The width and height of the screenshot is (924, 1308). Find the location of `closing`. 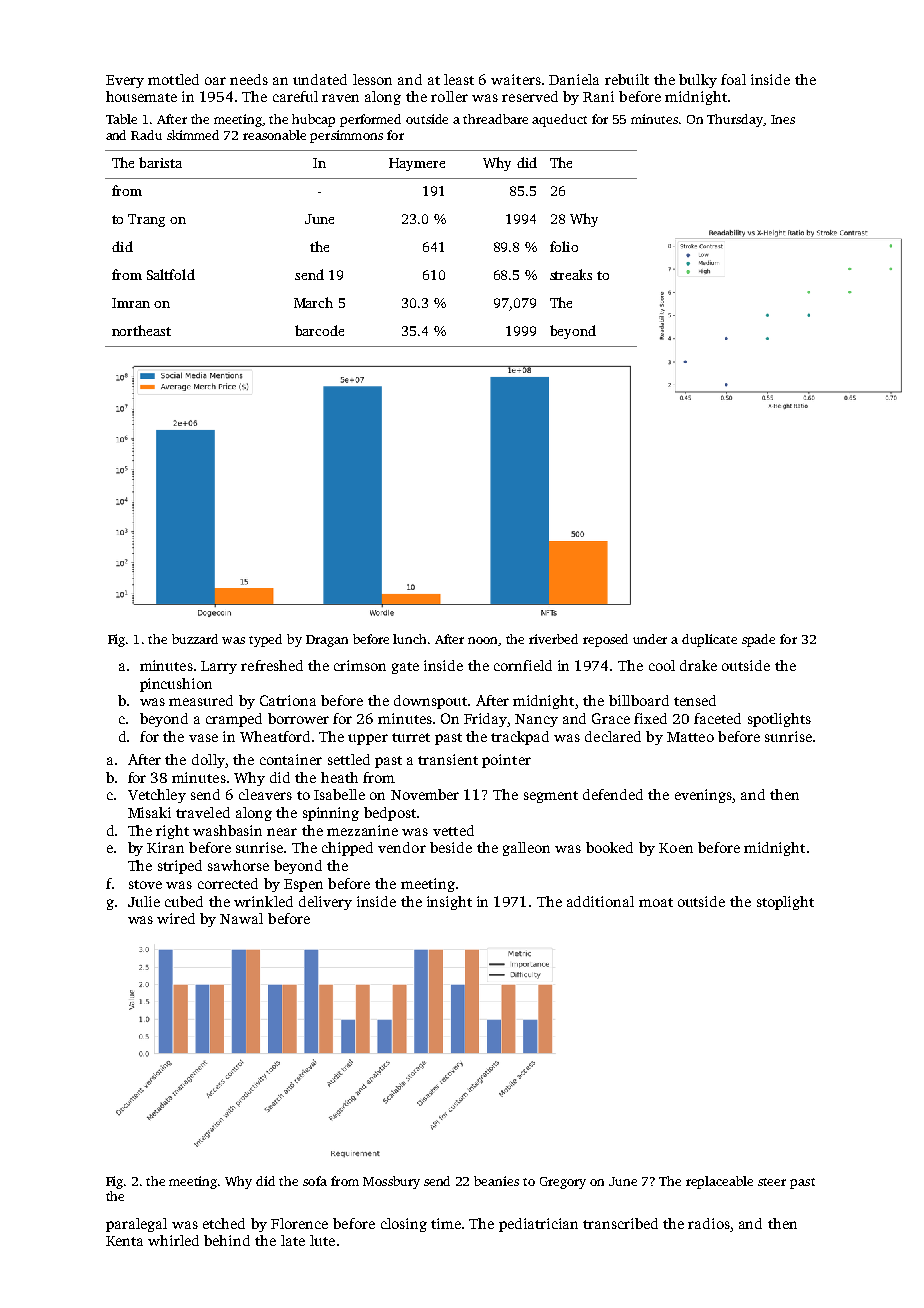

closing is located at coordinates (404, 1225).
